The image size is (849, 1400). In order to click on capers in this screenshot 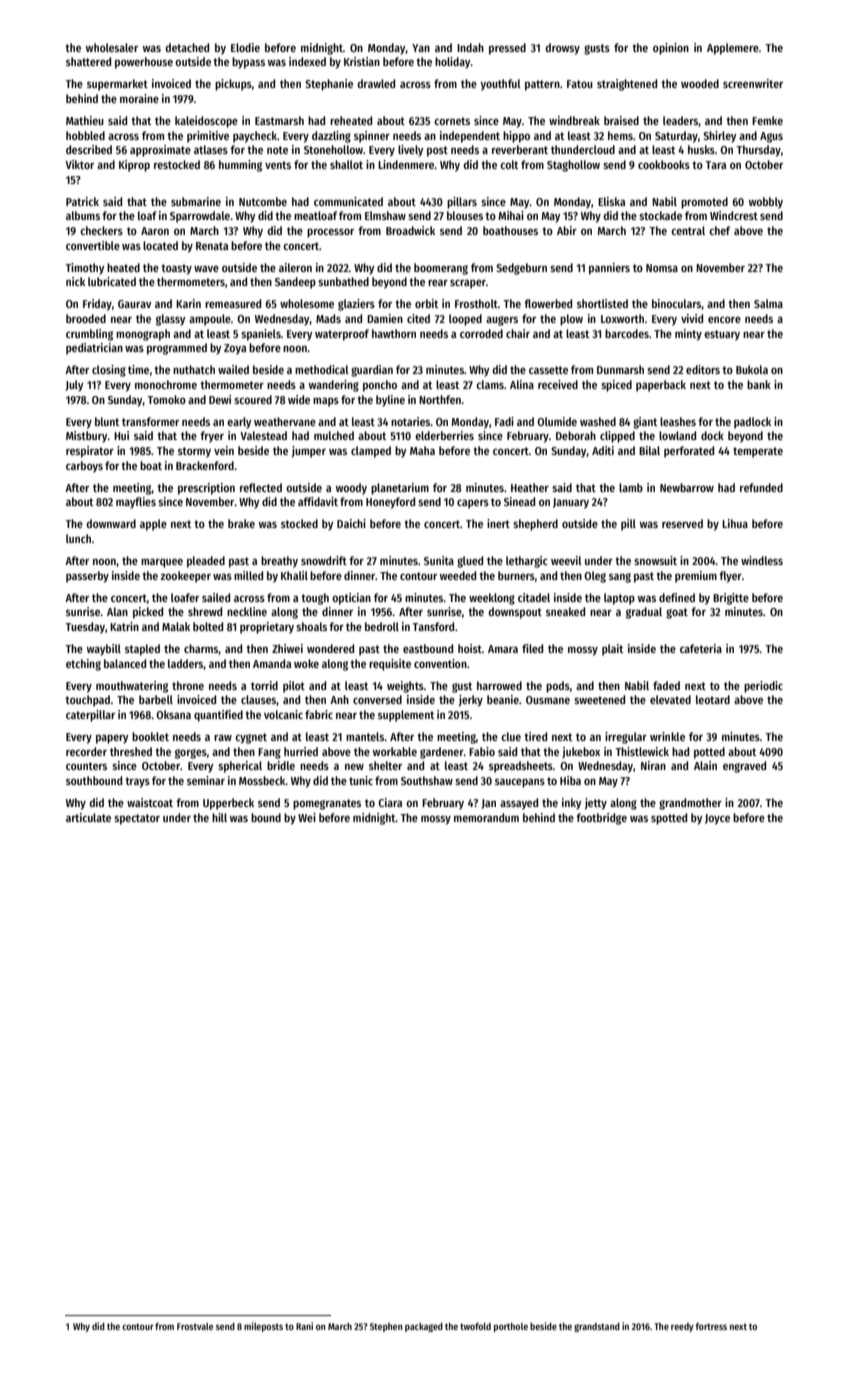, I will do `click(473, 504)`.
